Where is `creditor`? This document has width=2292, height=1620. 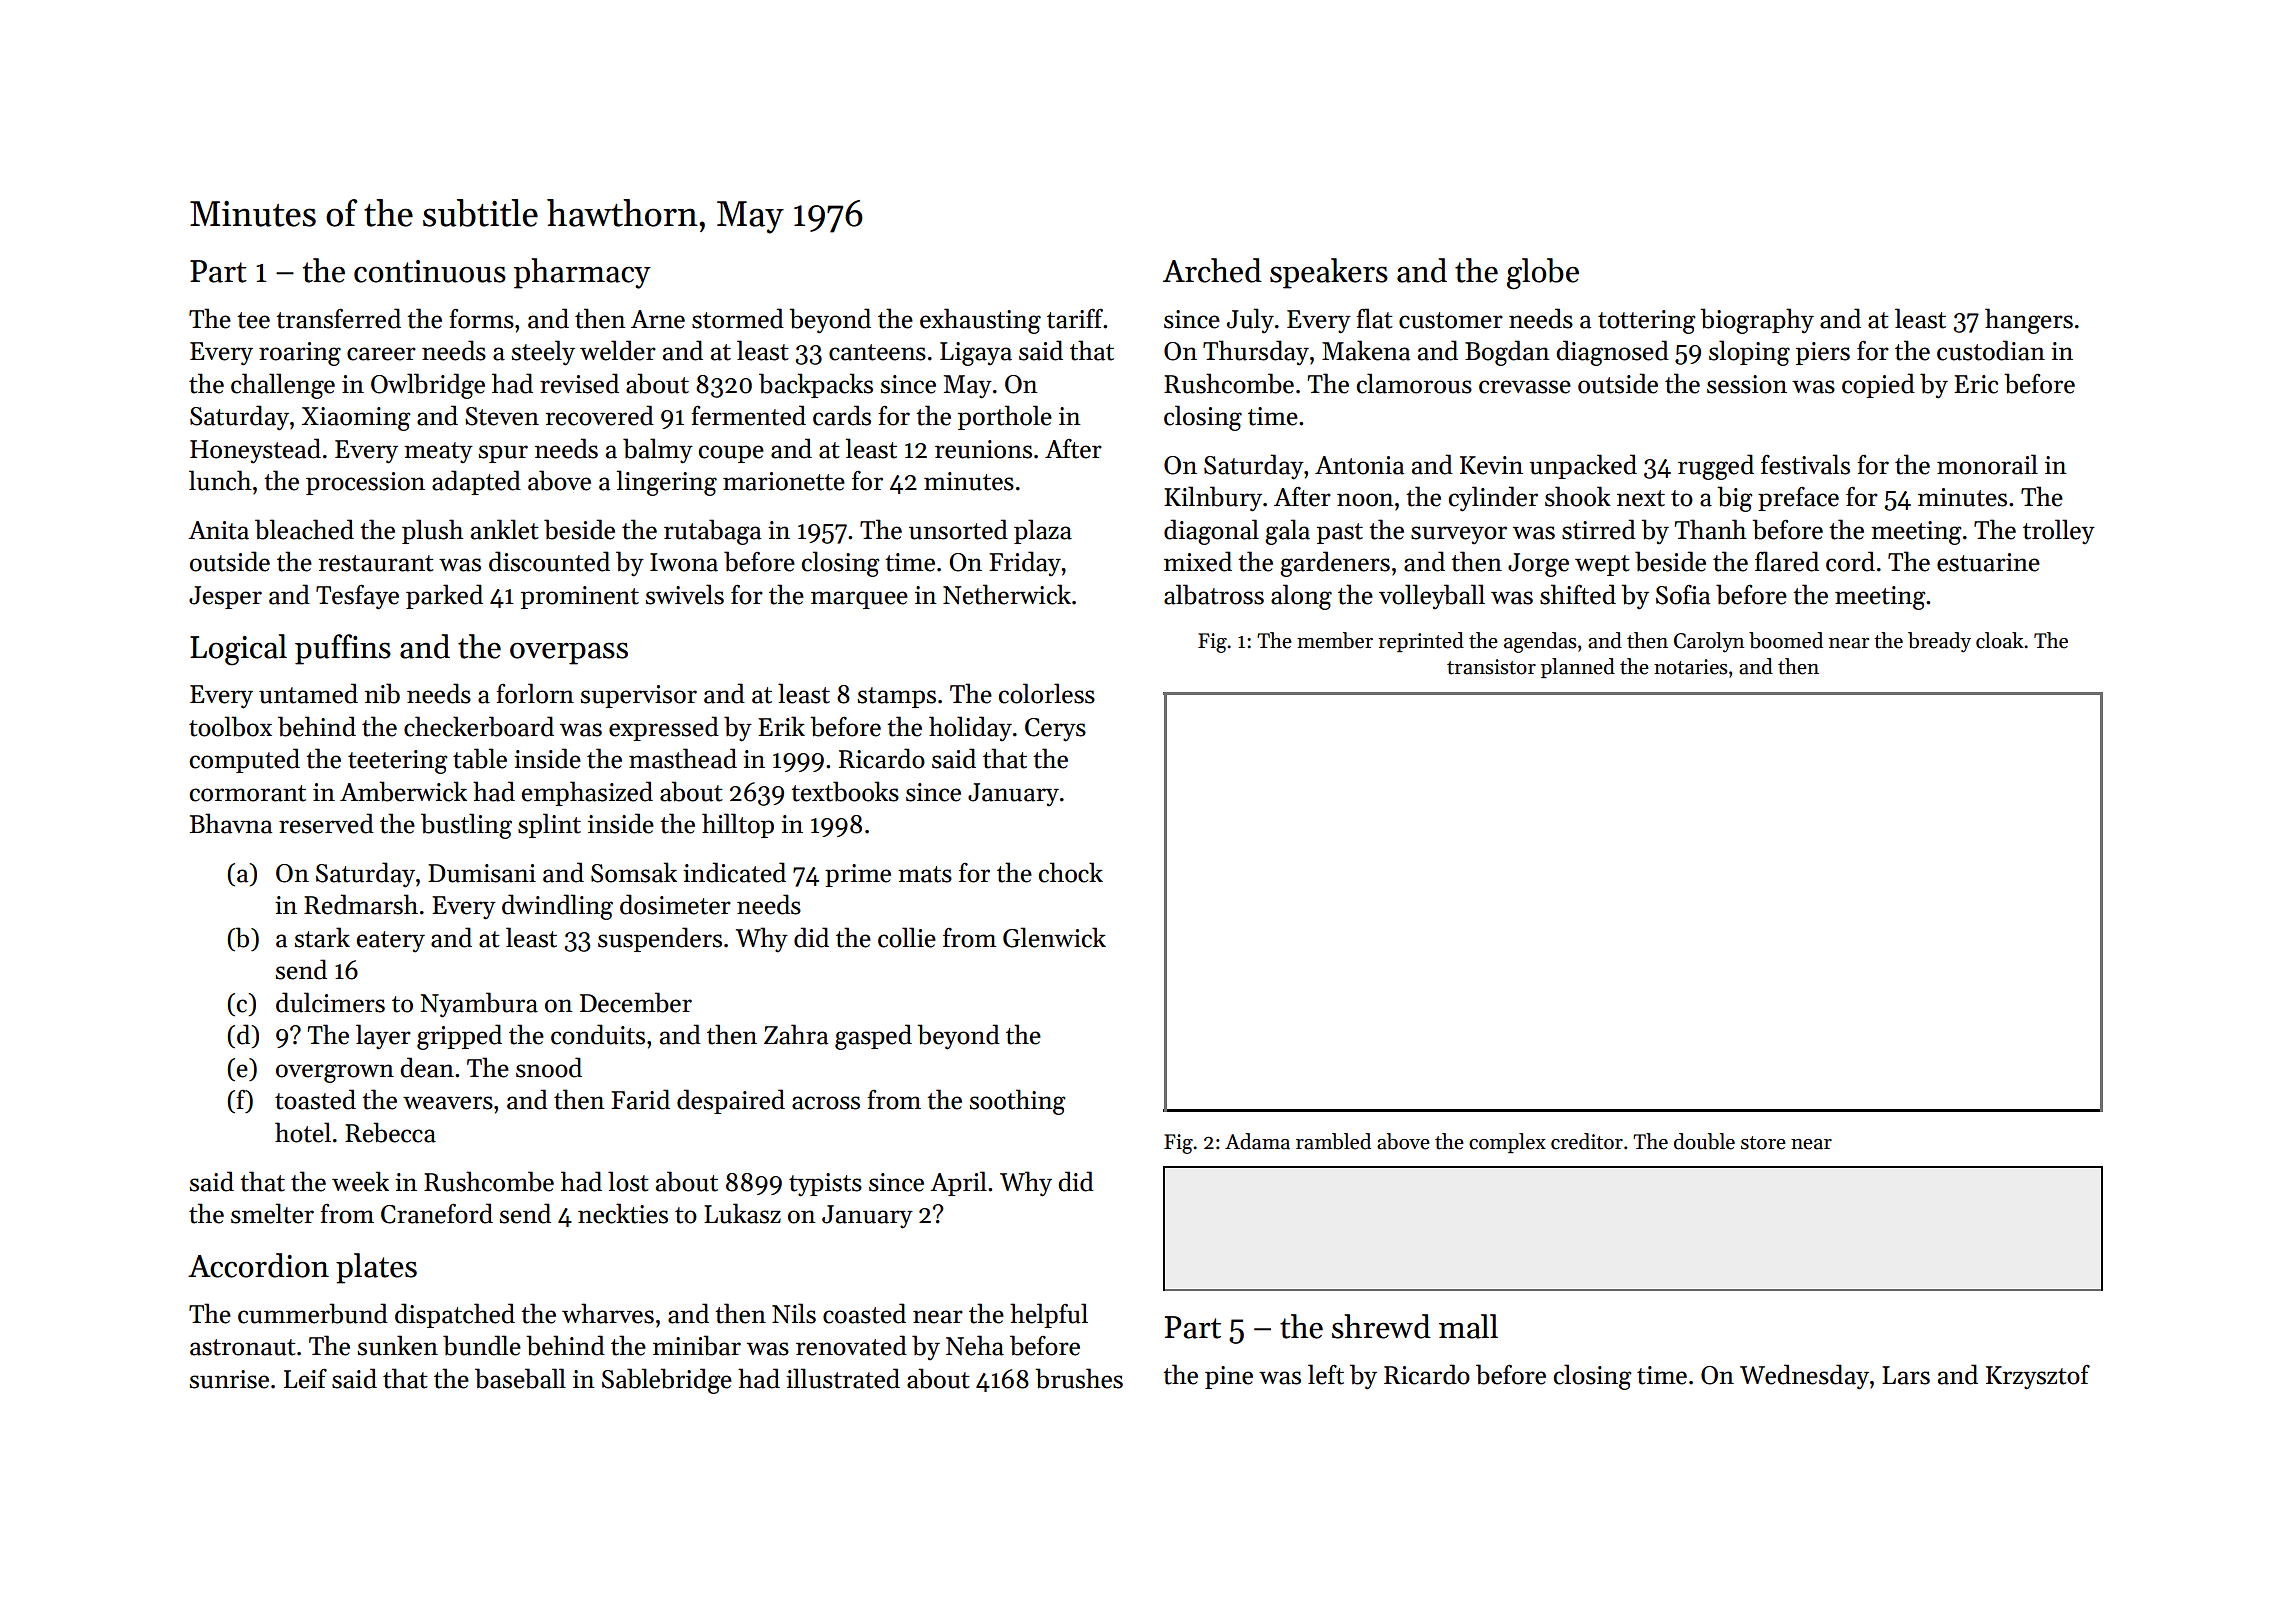 creditor is located at coordinates (1587, 1141).
